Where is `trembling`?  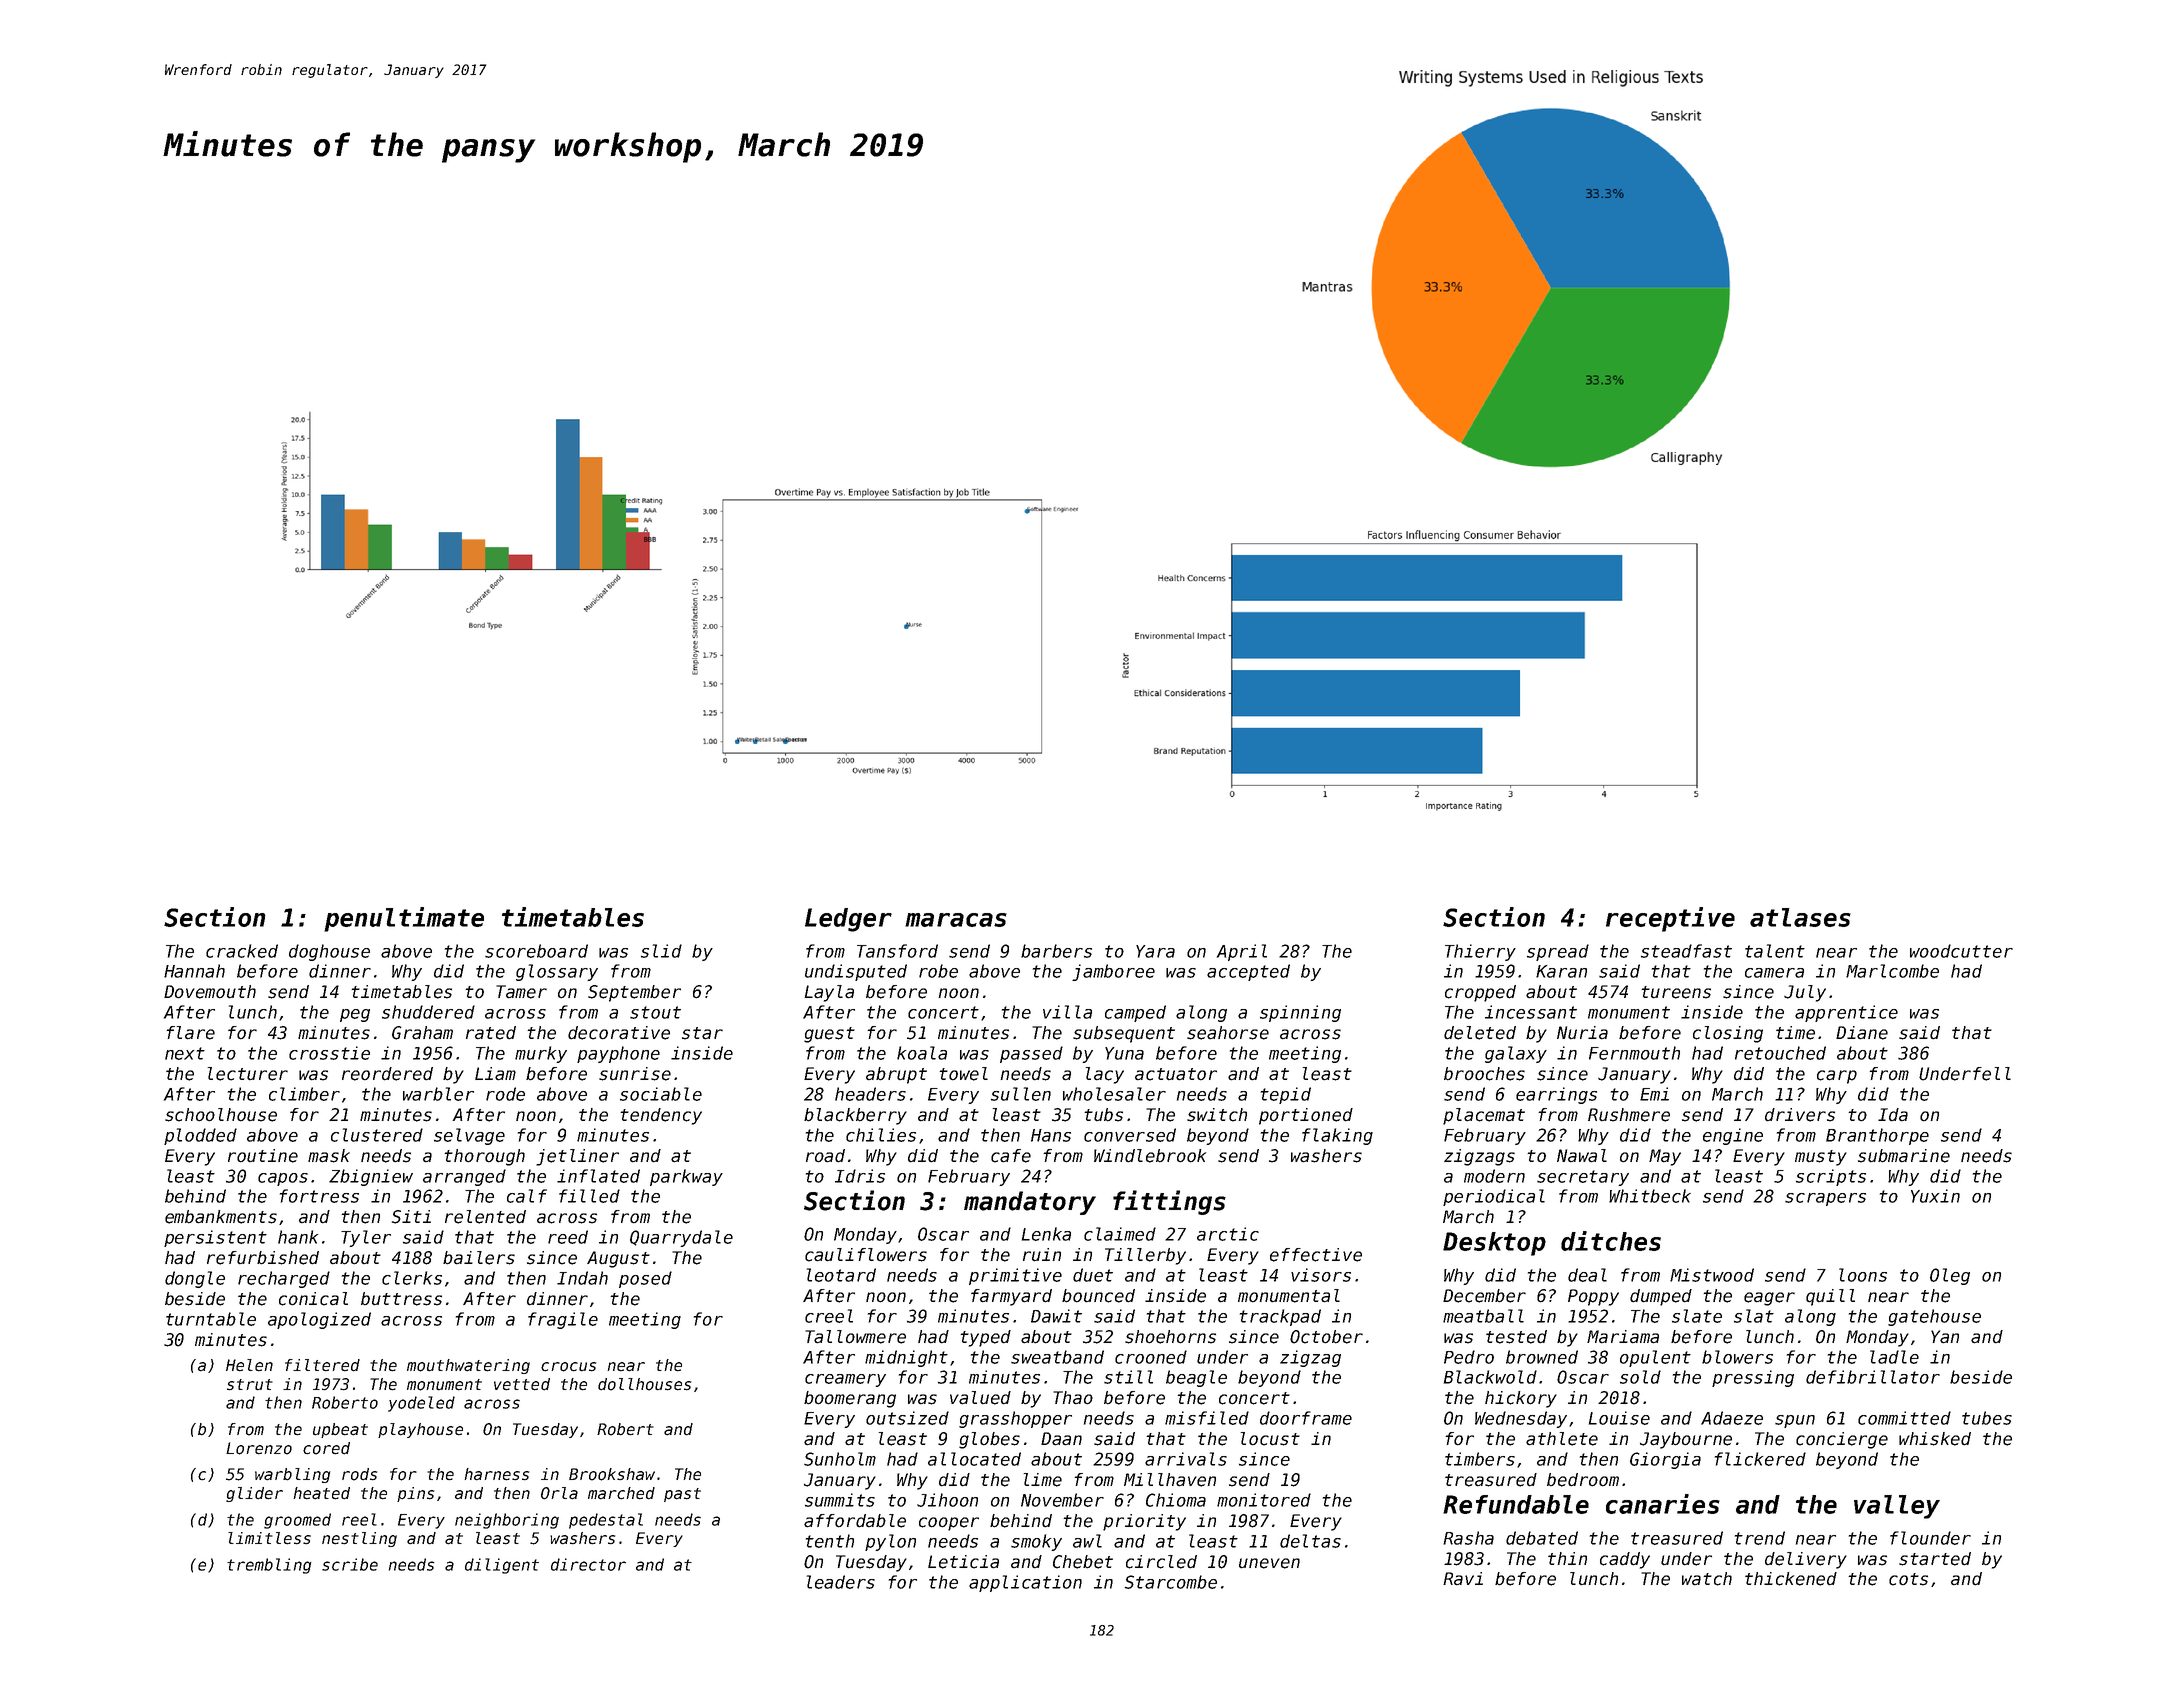
trembling is located at coordinates (269, 1566).
